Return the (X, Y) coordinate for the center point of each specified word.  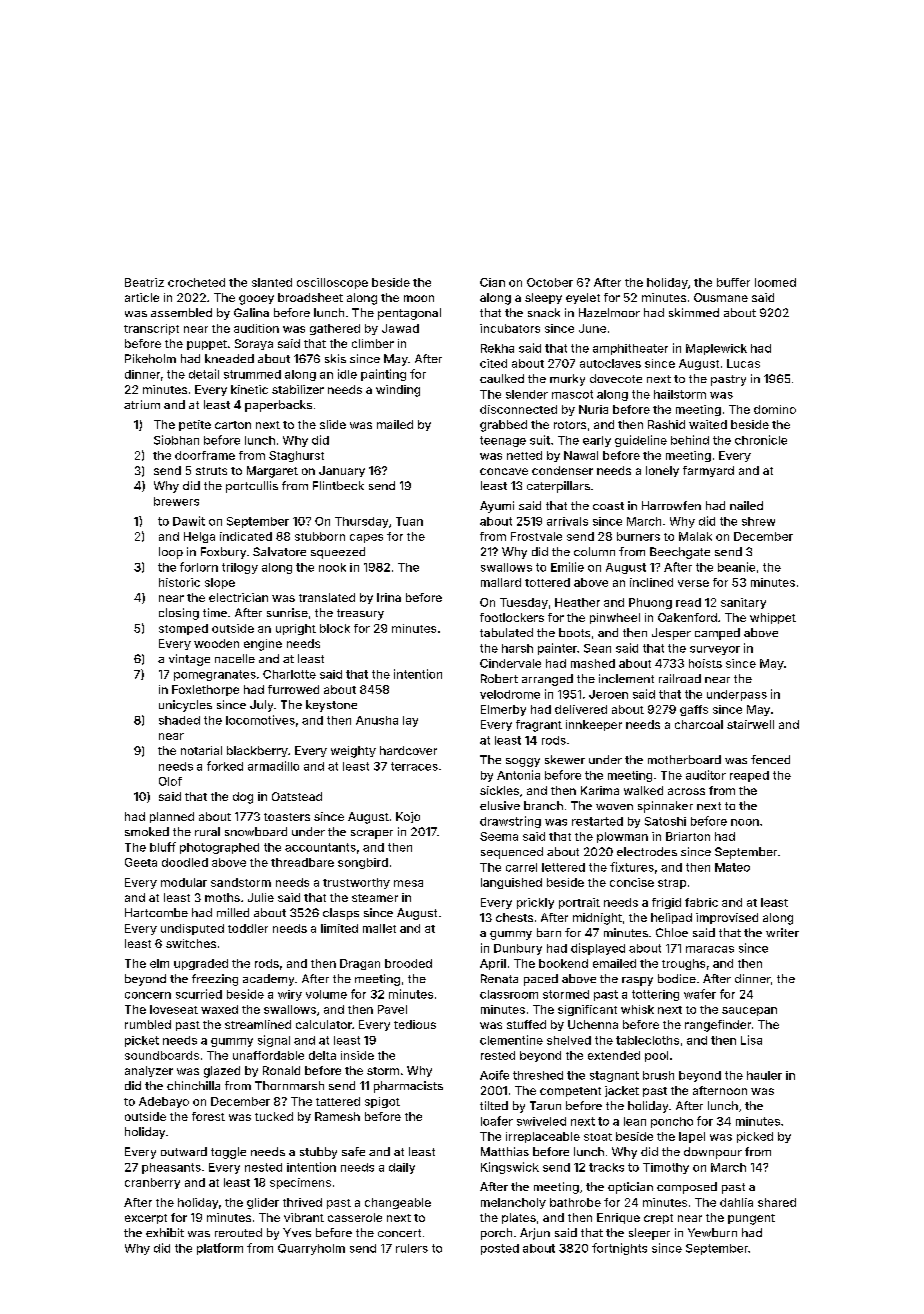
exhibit (165, 1232)
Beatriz (144, 282)
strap (672, 884)
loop (171, 553)
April (493, 964)
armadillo (273, 766)
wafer (700, 994)
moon (419, 298)
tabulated (506, 632)
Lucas (743, 363)
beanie (736, 567)
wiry (290, 995)
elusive (500, 805)
